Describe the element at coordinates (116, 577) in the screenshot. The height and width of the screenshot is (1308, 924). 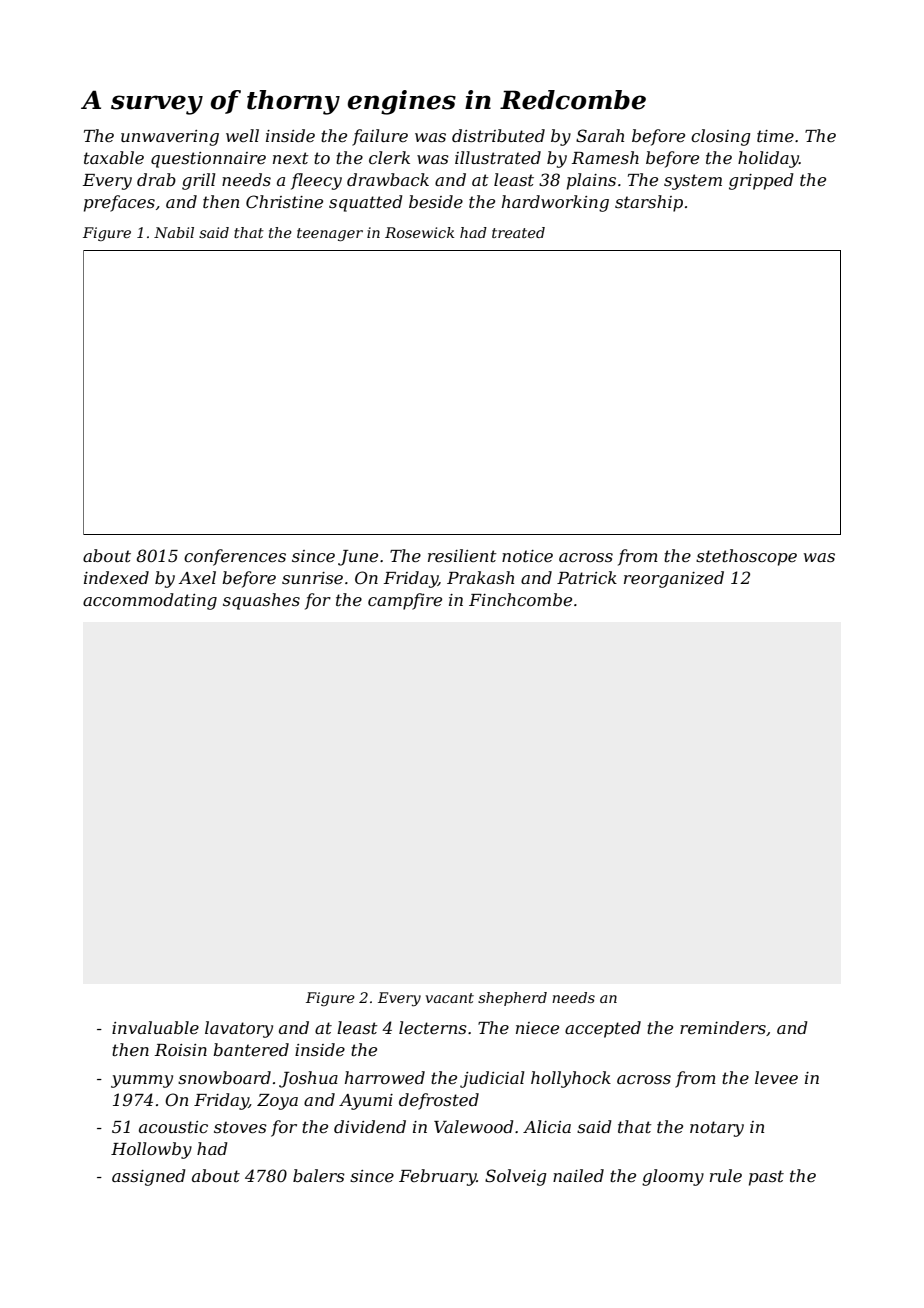
I see `indexed` at that location.
